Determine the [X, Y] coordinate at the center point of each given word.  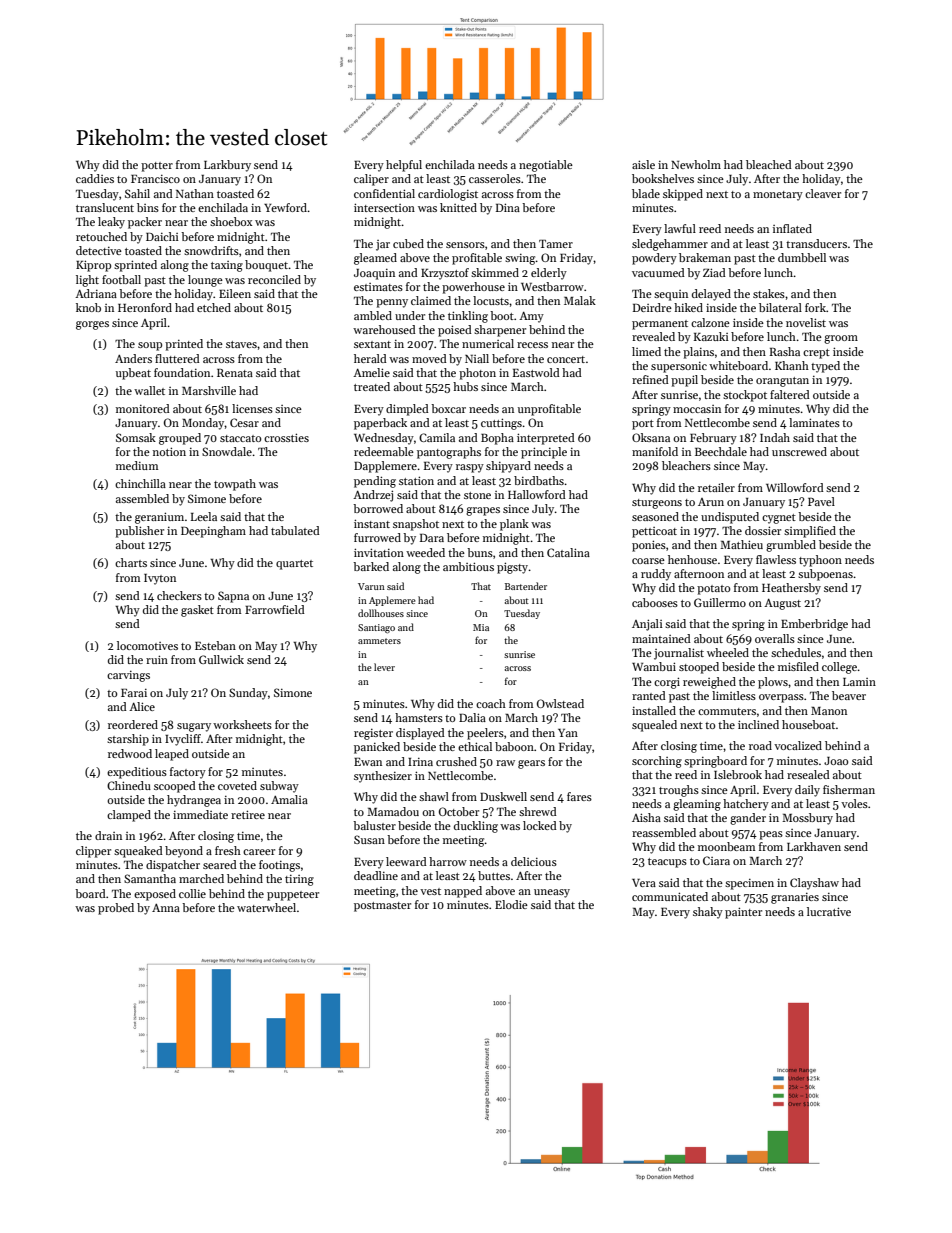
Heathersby [791, 589]
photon [477, 374]
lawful [680, 228]
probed [116, 909]
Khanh [792, 365]
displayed [420, 734]
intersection [384, 207]
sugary [194, 727]
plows [773, 683]
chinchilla [140, 483]
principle [544, 453]
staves [241, 344]
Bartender [526, 586]
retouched [101, 236]
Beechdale [721, 451]
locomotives [147, 645]
